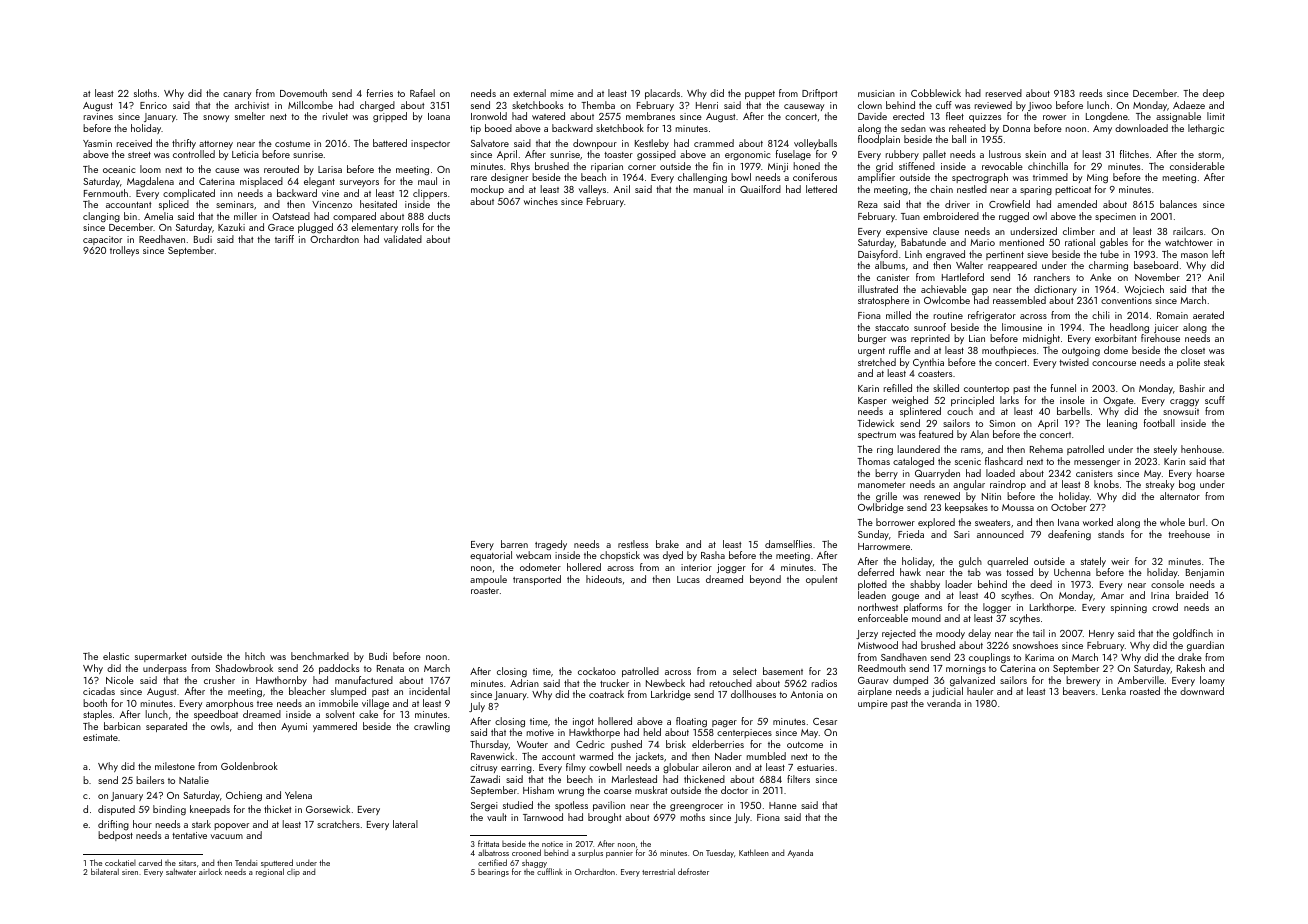 Image resolution: width=1308 pixels, height=924 pixels. I want to click on Ravenwick, so click(492, 756).
